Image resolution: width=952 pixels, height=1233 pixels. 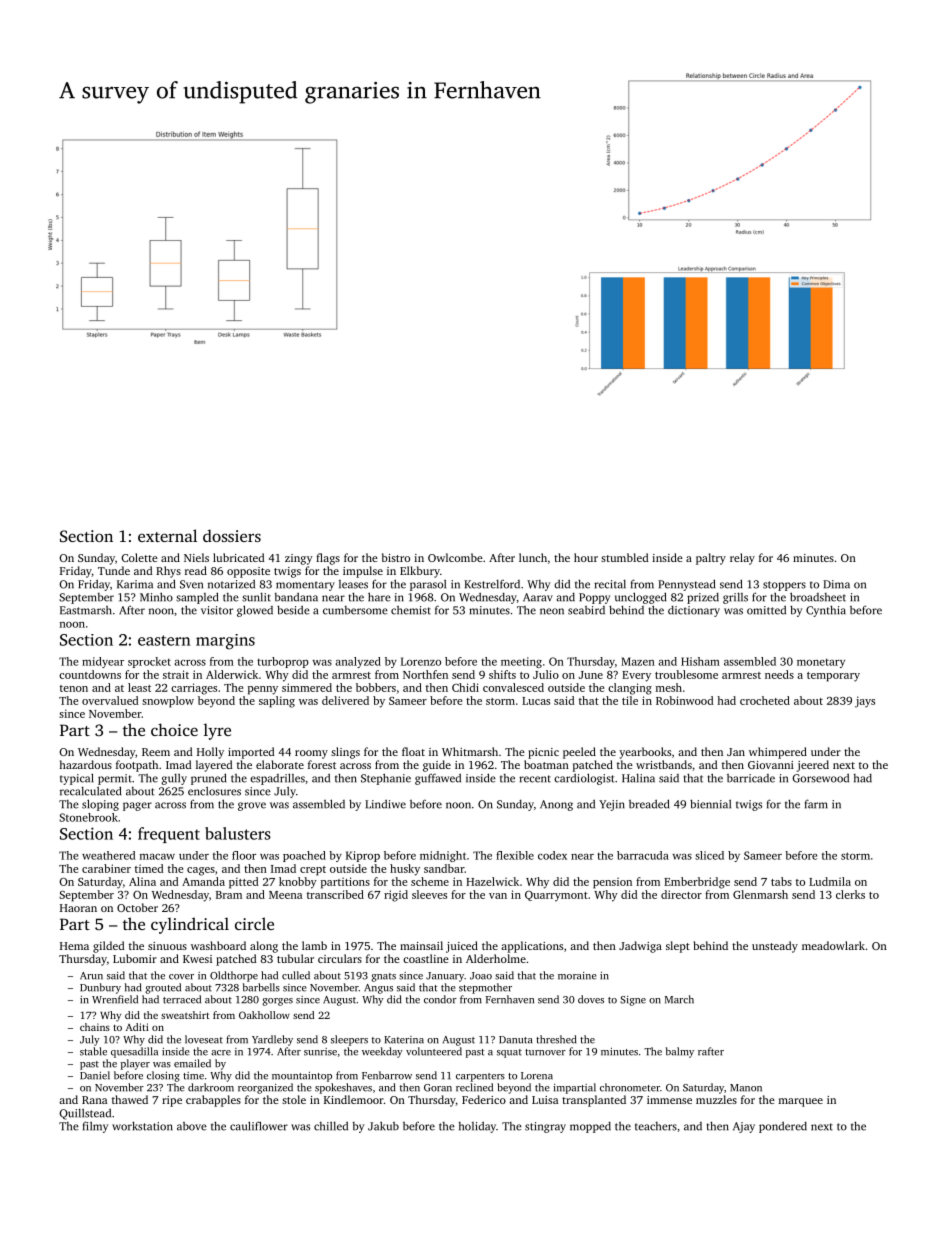 What do you see at coordinates (95, 1075) in the image?
I see `Daniel` at bounding box center [95, 1075].
